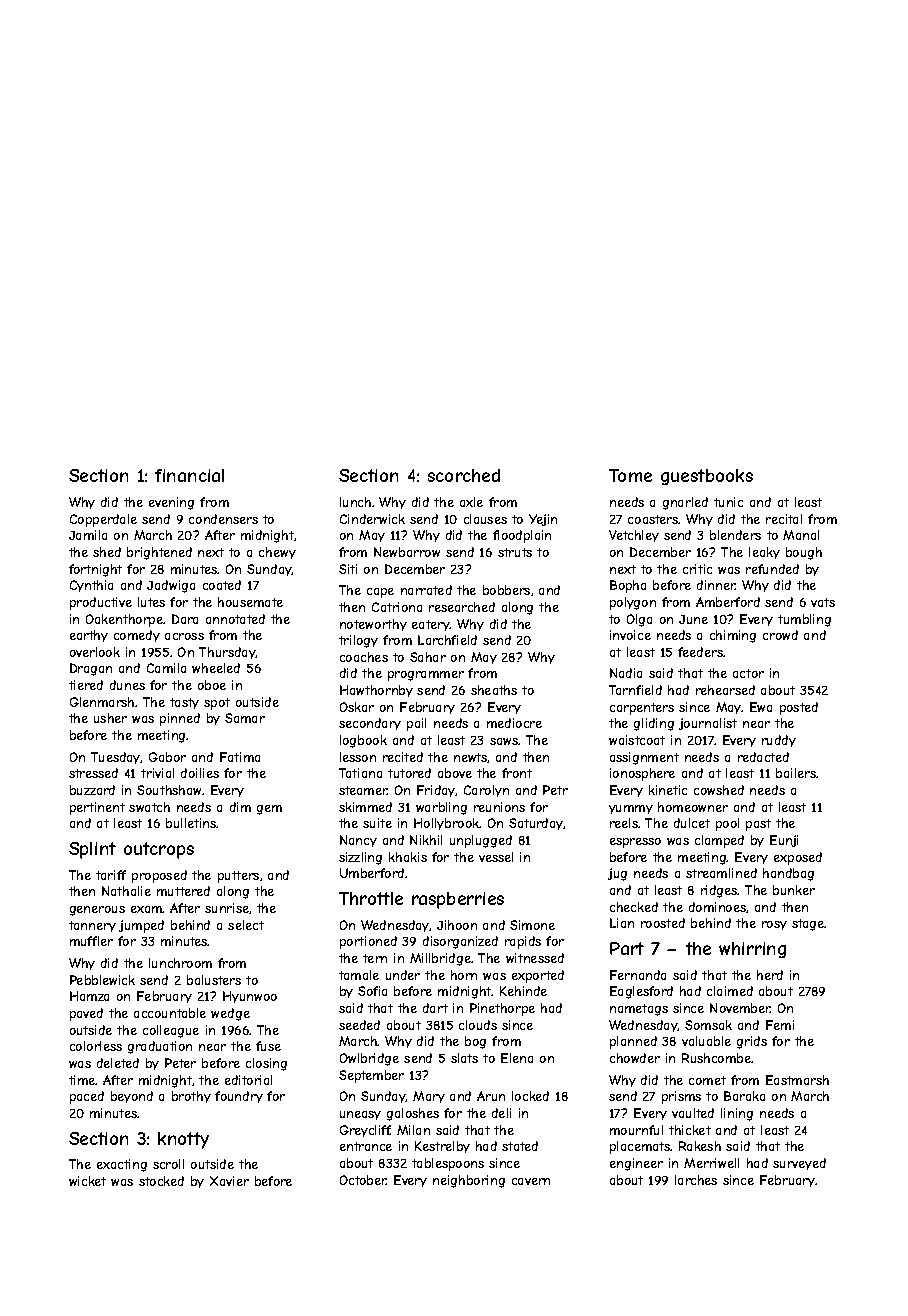  What do you see at coordinates (697, 569) in the screenshot?
I see `critic` at bounding box center [697, 569].
